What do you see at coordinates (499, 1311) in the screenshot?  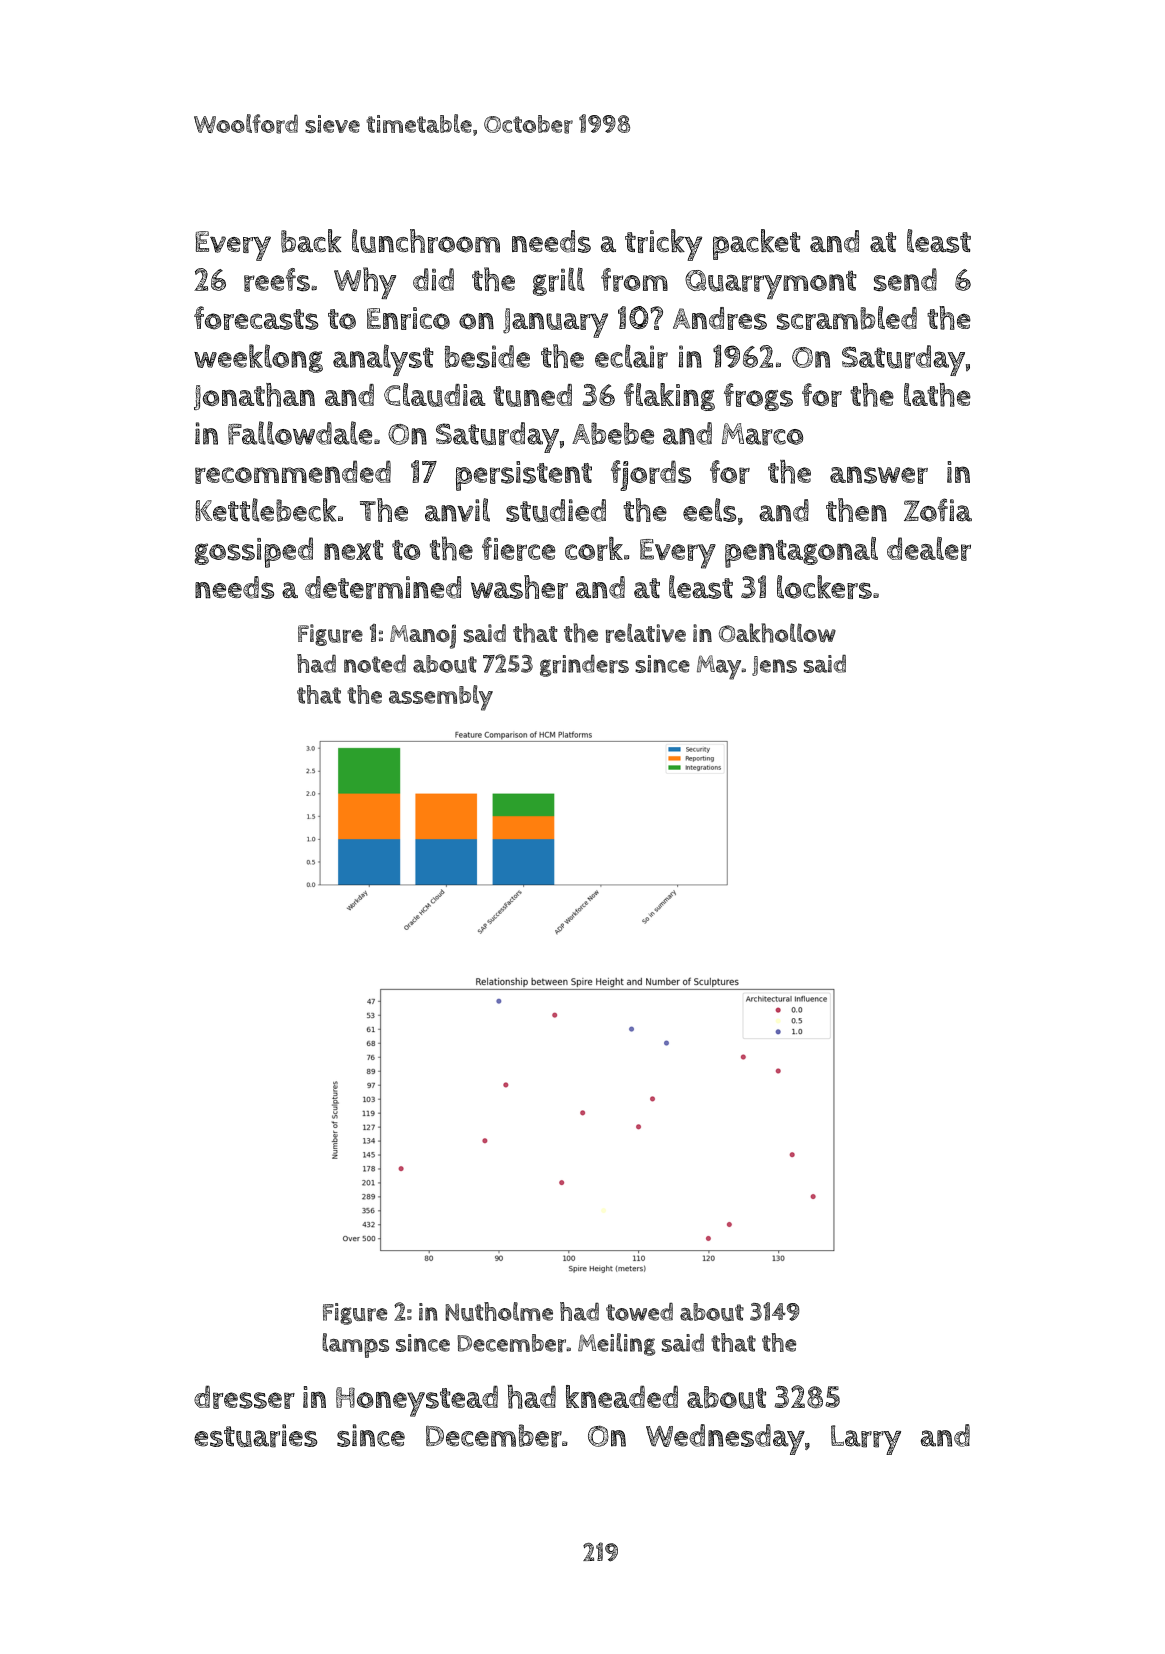 I see `Nutholme` at bounding box center [499, 1311].
